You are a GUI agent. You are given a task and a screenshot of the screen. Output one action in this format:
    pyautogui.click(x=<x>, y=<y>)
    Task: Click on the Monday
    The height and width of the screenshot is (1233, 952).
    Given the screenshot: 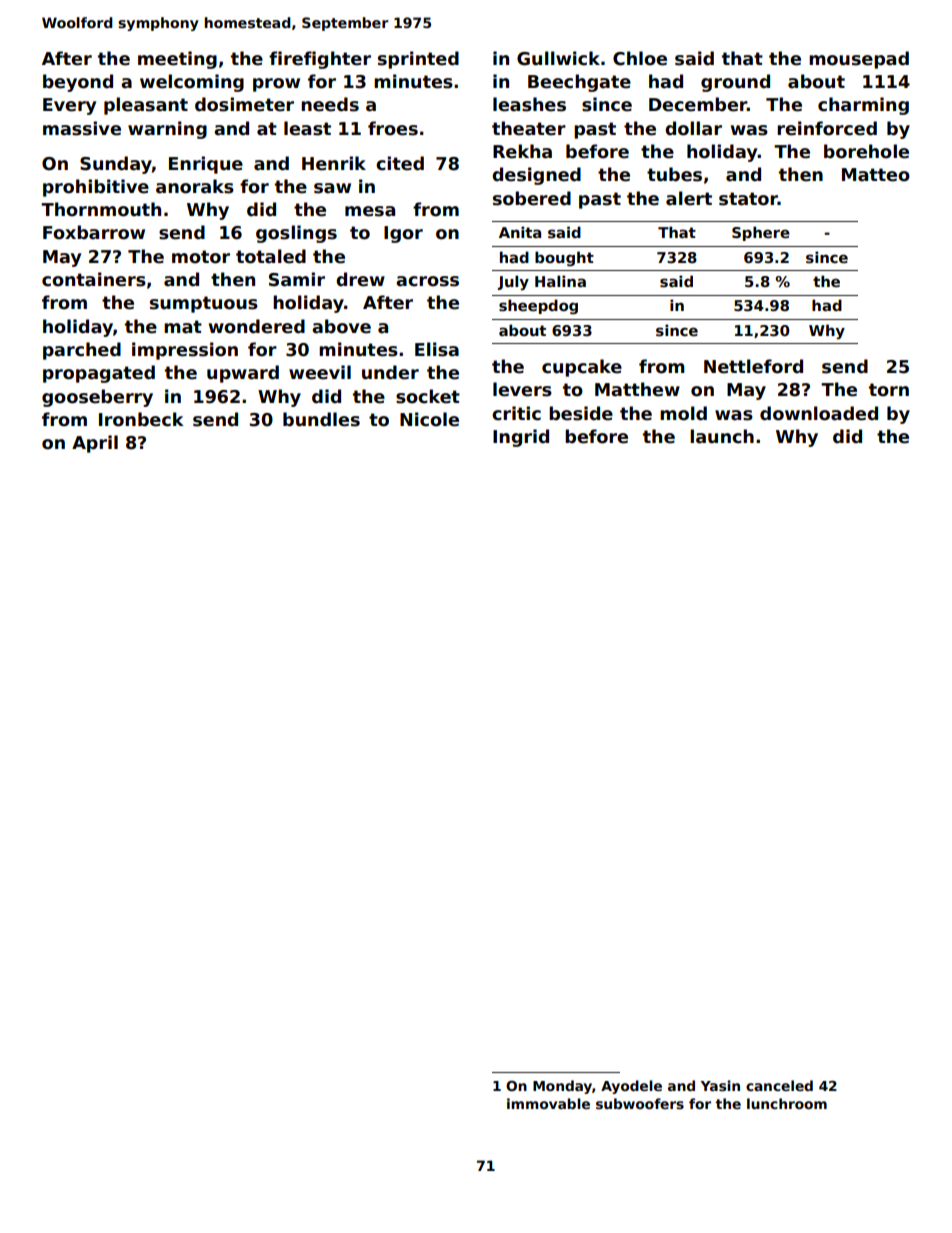 What is the action you would take?
    pyautogui.click(x=562, y=1087)
